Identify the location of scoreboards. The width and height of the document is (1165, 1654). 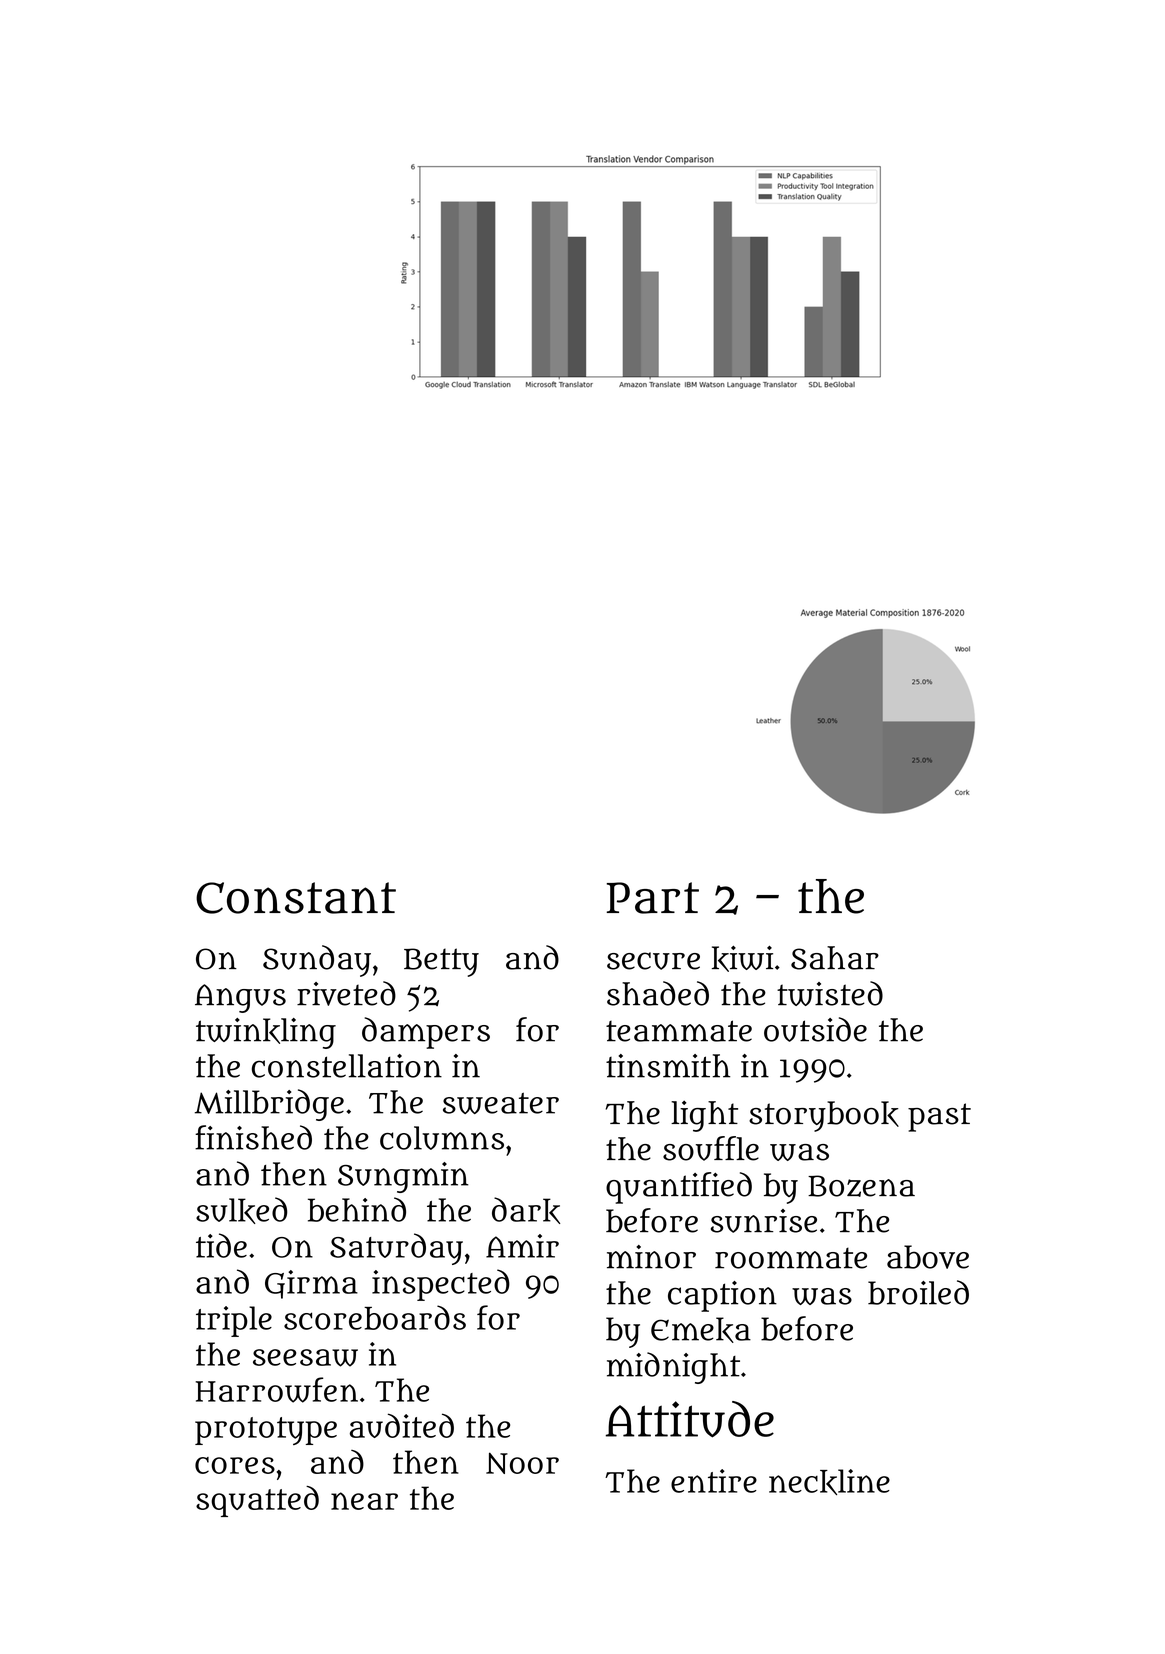
(375, 1317).
